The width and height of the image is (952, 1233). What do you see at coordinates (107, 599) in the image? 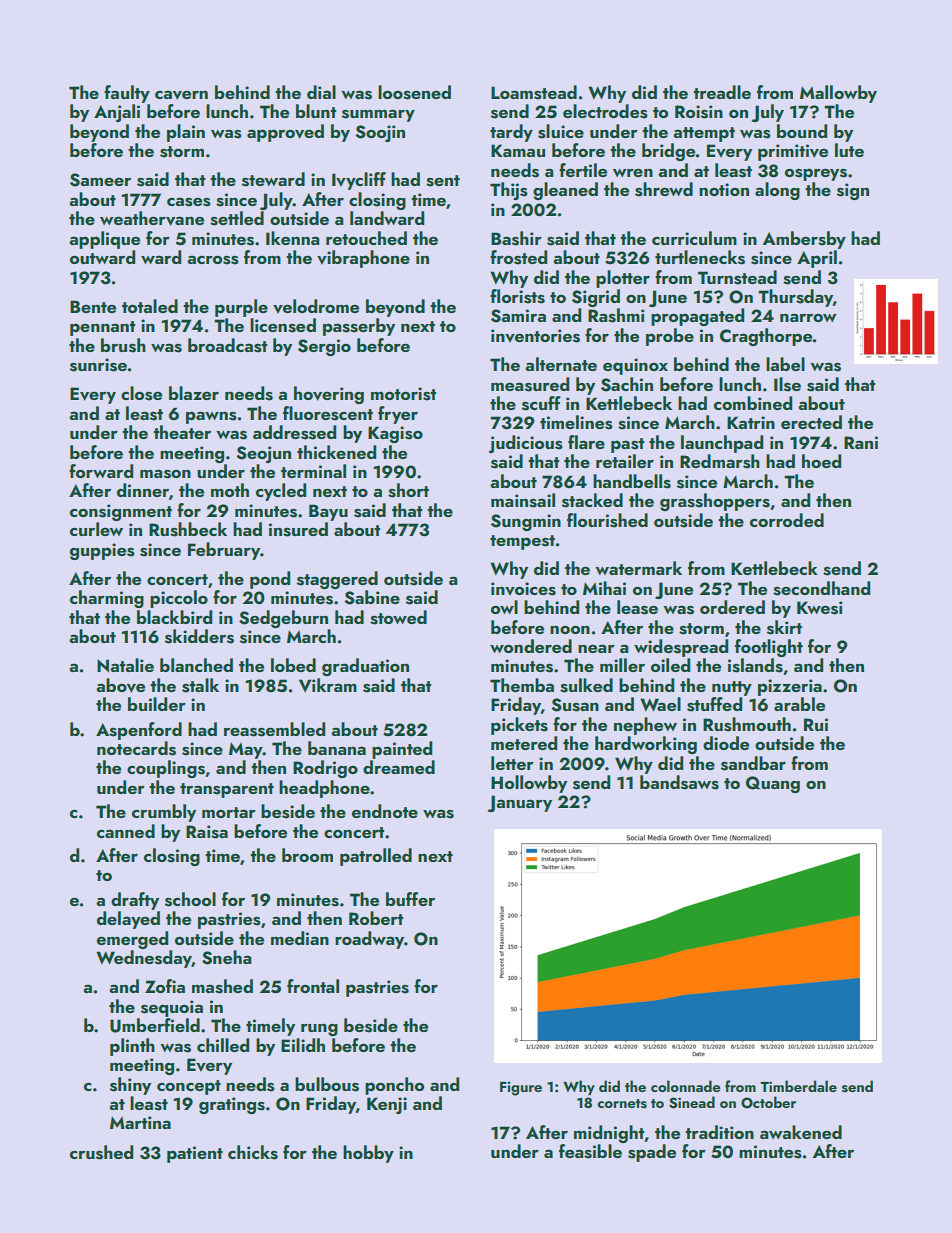
I see `charming` at bounding box center [107, 599].
